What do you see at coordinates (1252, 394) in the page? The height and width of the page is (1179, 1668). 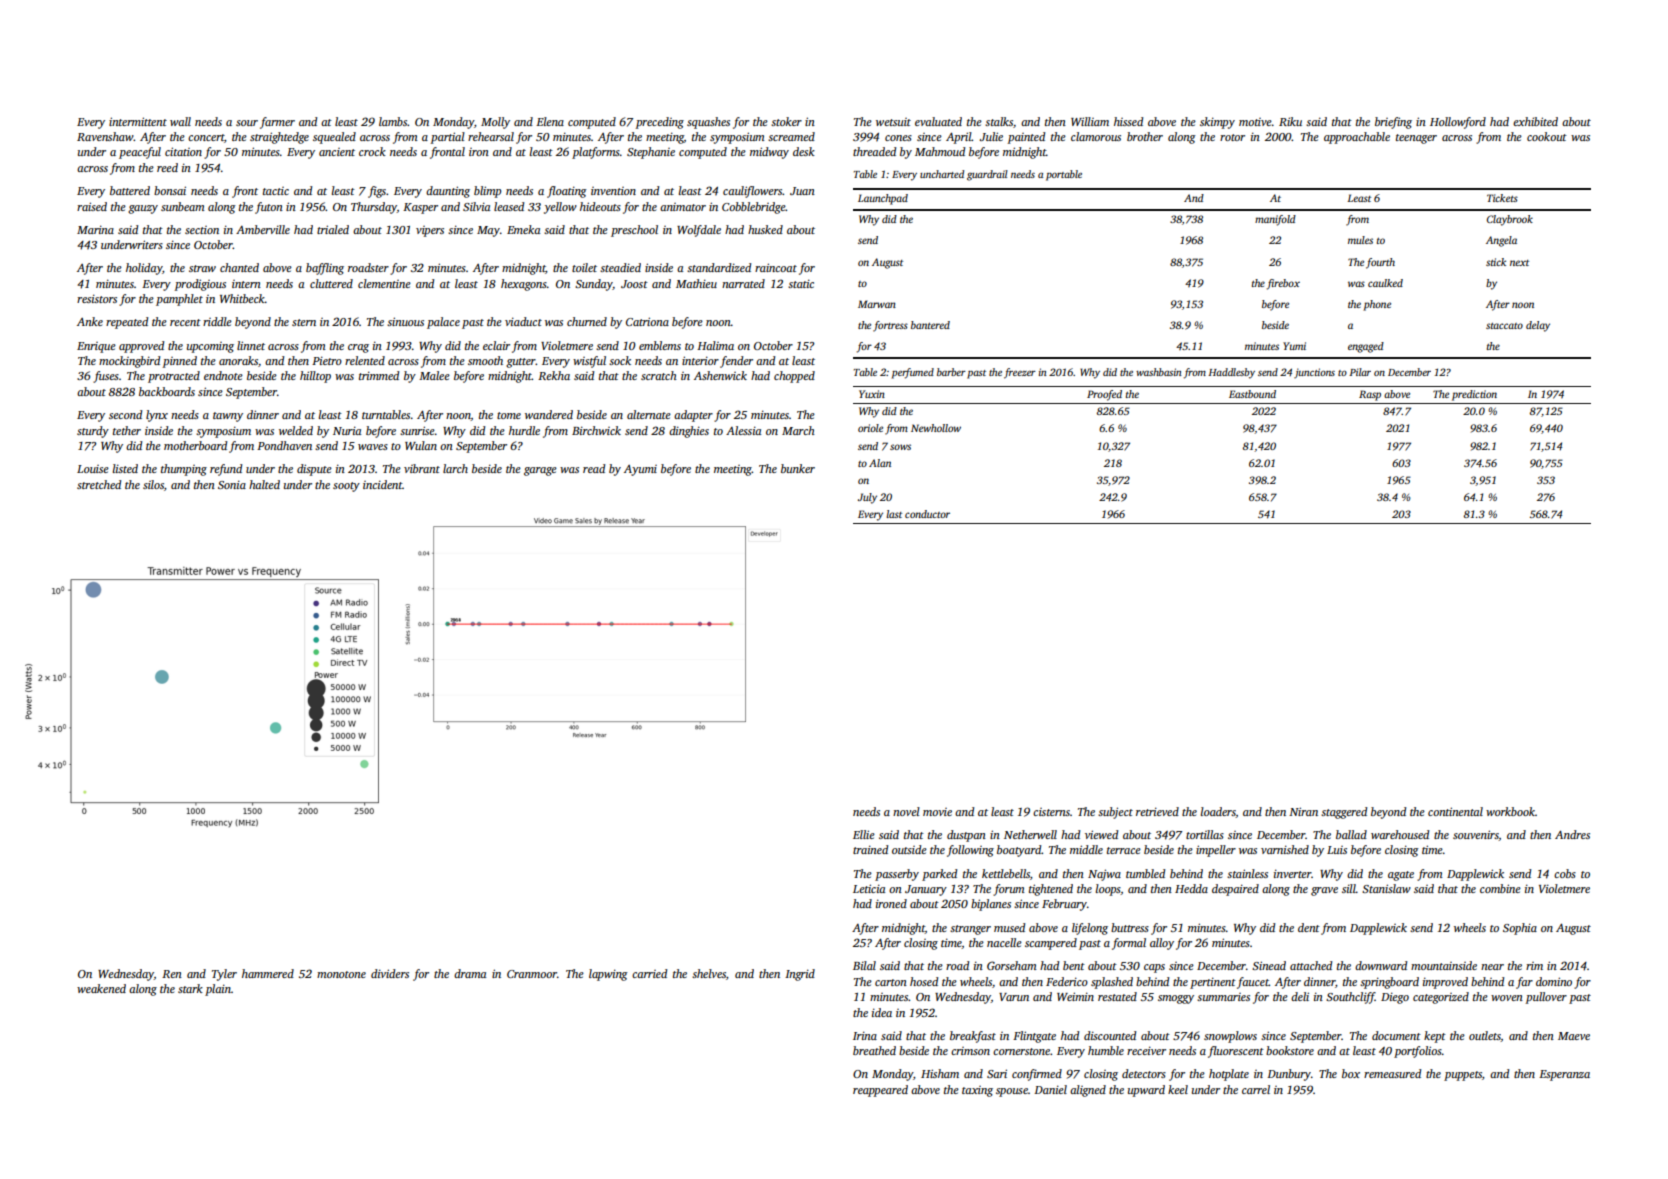 I see `Eastbound` at bounding box center [1252, 394].
